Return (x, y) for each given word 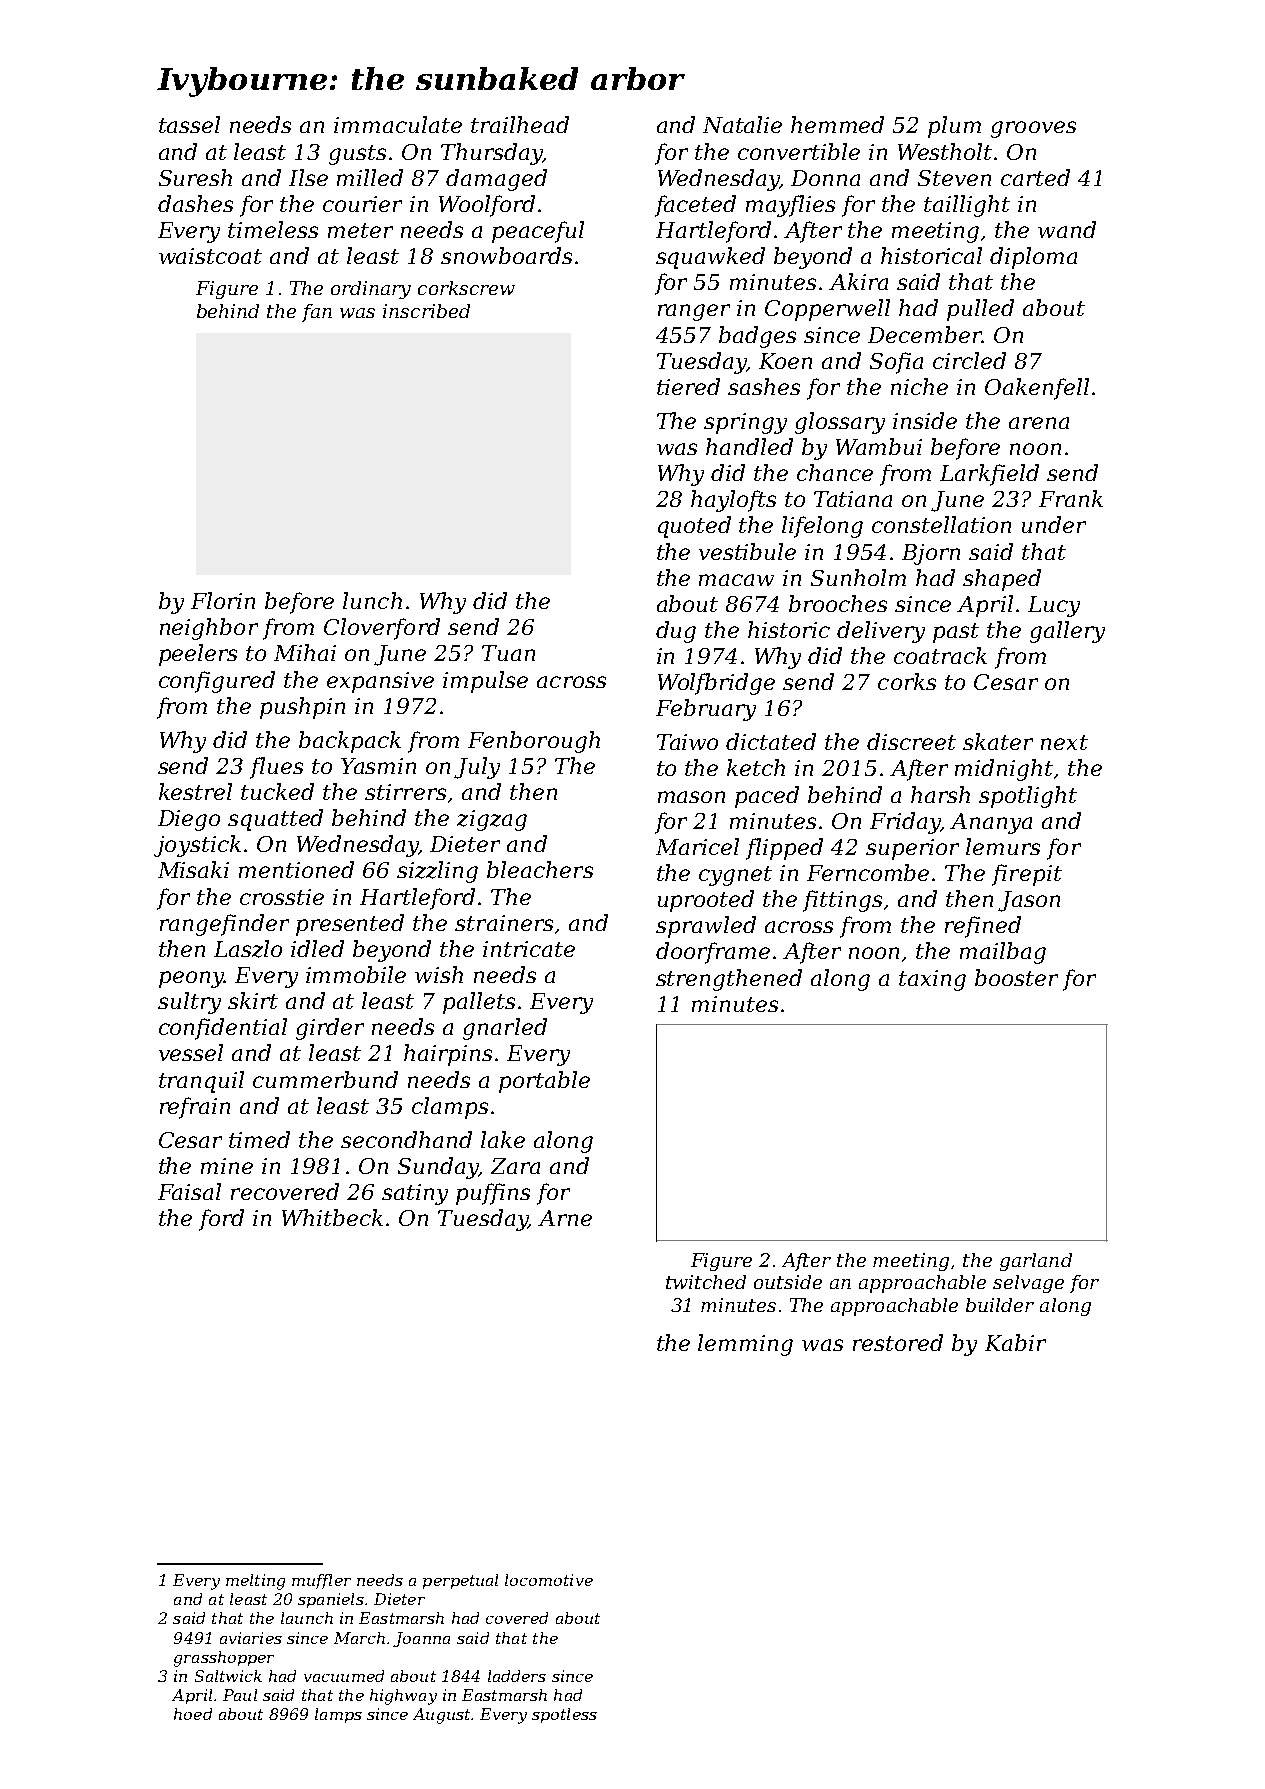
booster (1016, 977)
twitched (706, 1282)
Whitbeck (332, 1217)
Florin (223, 600)
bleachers (540, 869)
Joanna (421, 1639)
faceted (695, 206)
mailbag (1003, 953)
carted (1035, 177)
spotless (564, 1715)
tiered (688, 386)
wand (1067, 229)
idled (317, 948)
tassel (189, 124)
